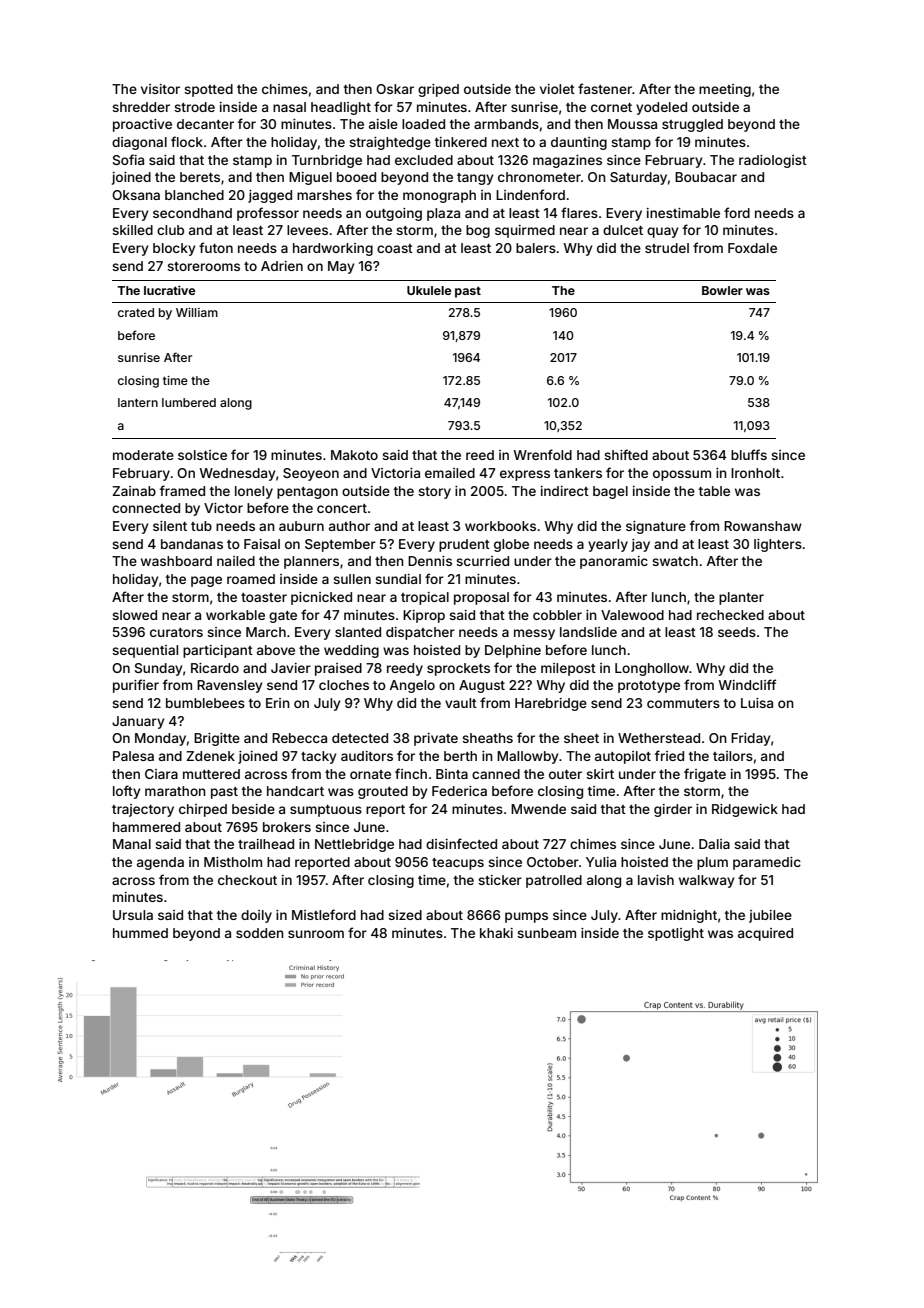 Image resolution: width=924 pixels, height=1308 pixels. I want to click on visitor, so click(160, 89).
